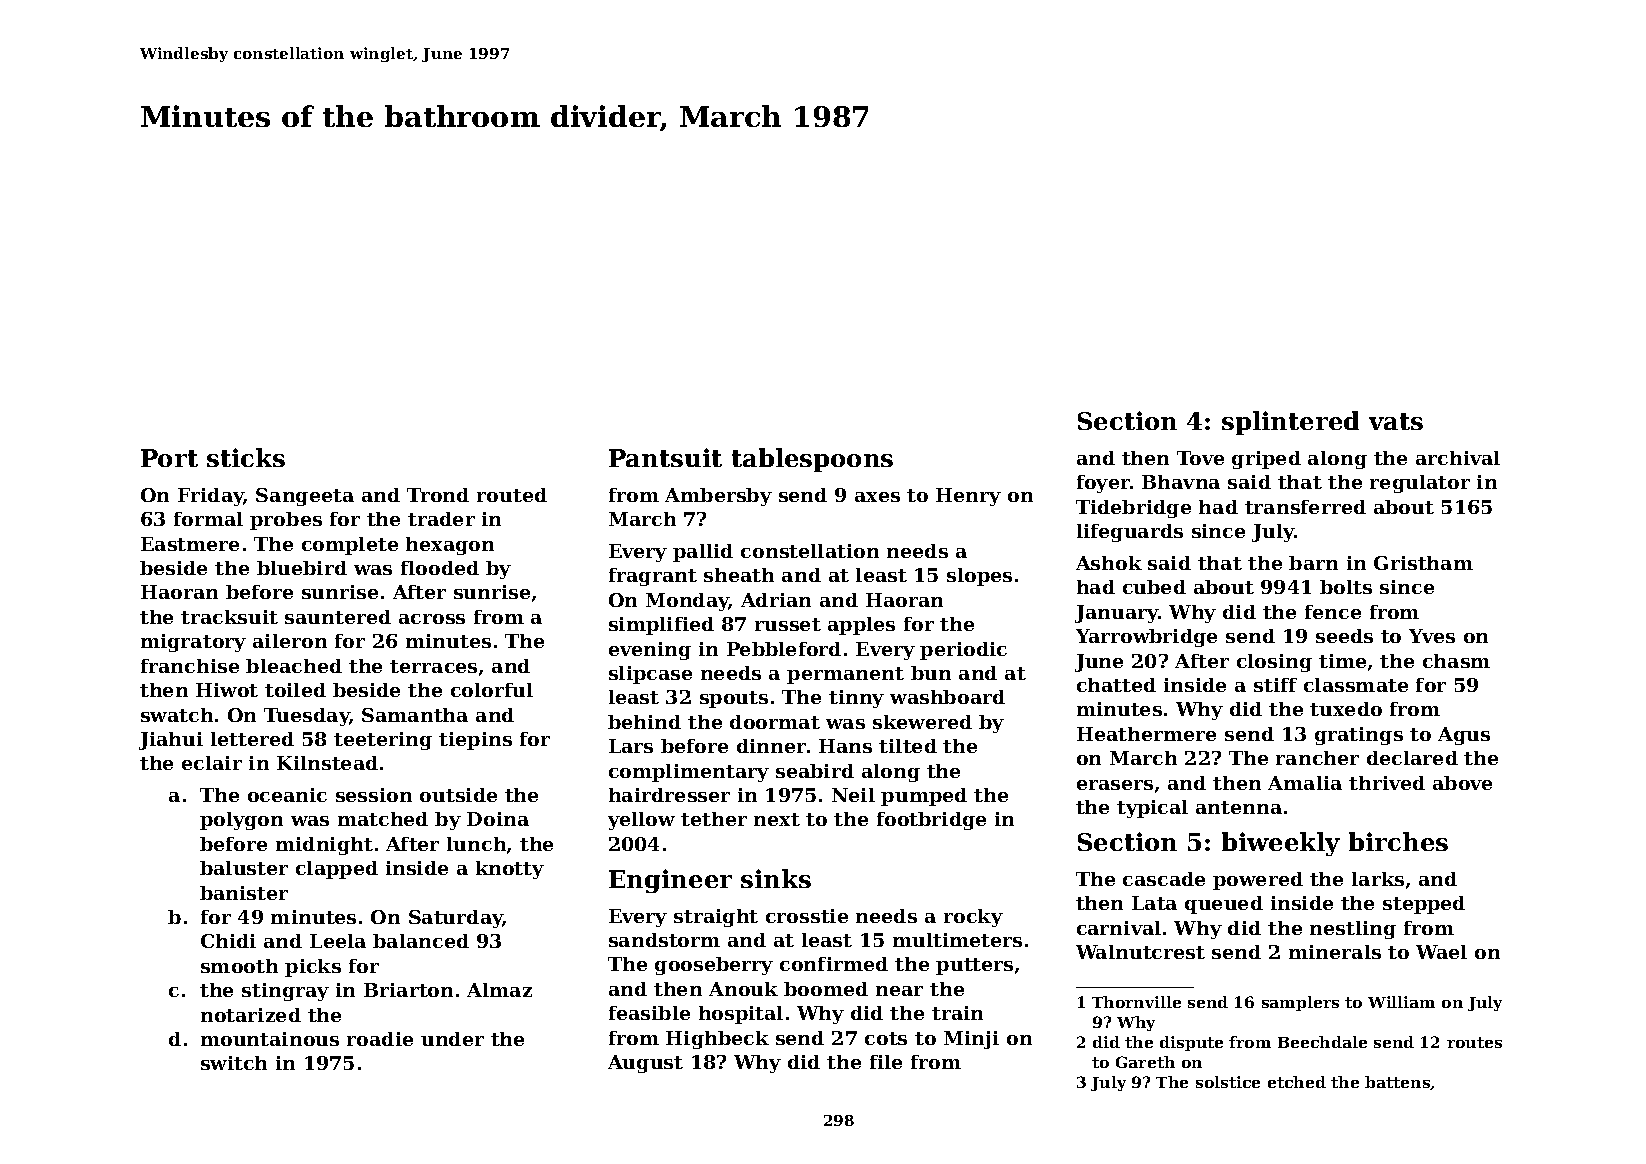  What do you see at coordinates (1401, 1002) in the image?
I see `William` at bounding box center [1401, 1002].
